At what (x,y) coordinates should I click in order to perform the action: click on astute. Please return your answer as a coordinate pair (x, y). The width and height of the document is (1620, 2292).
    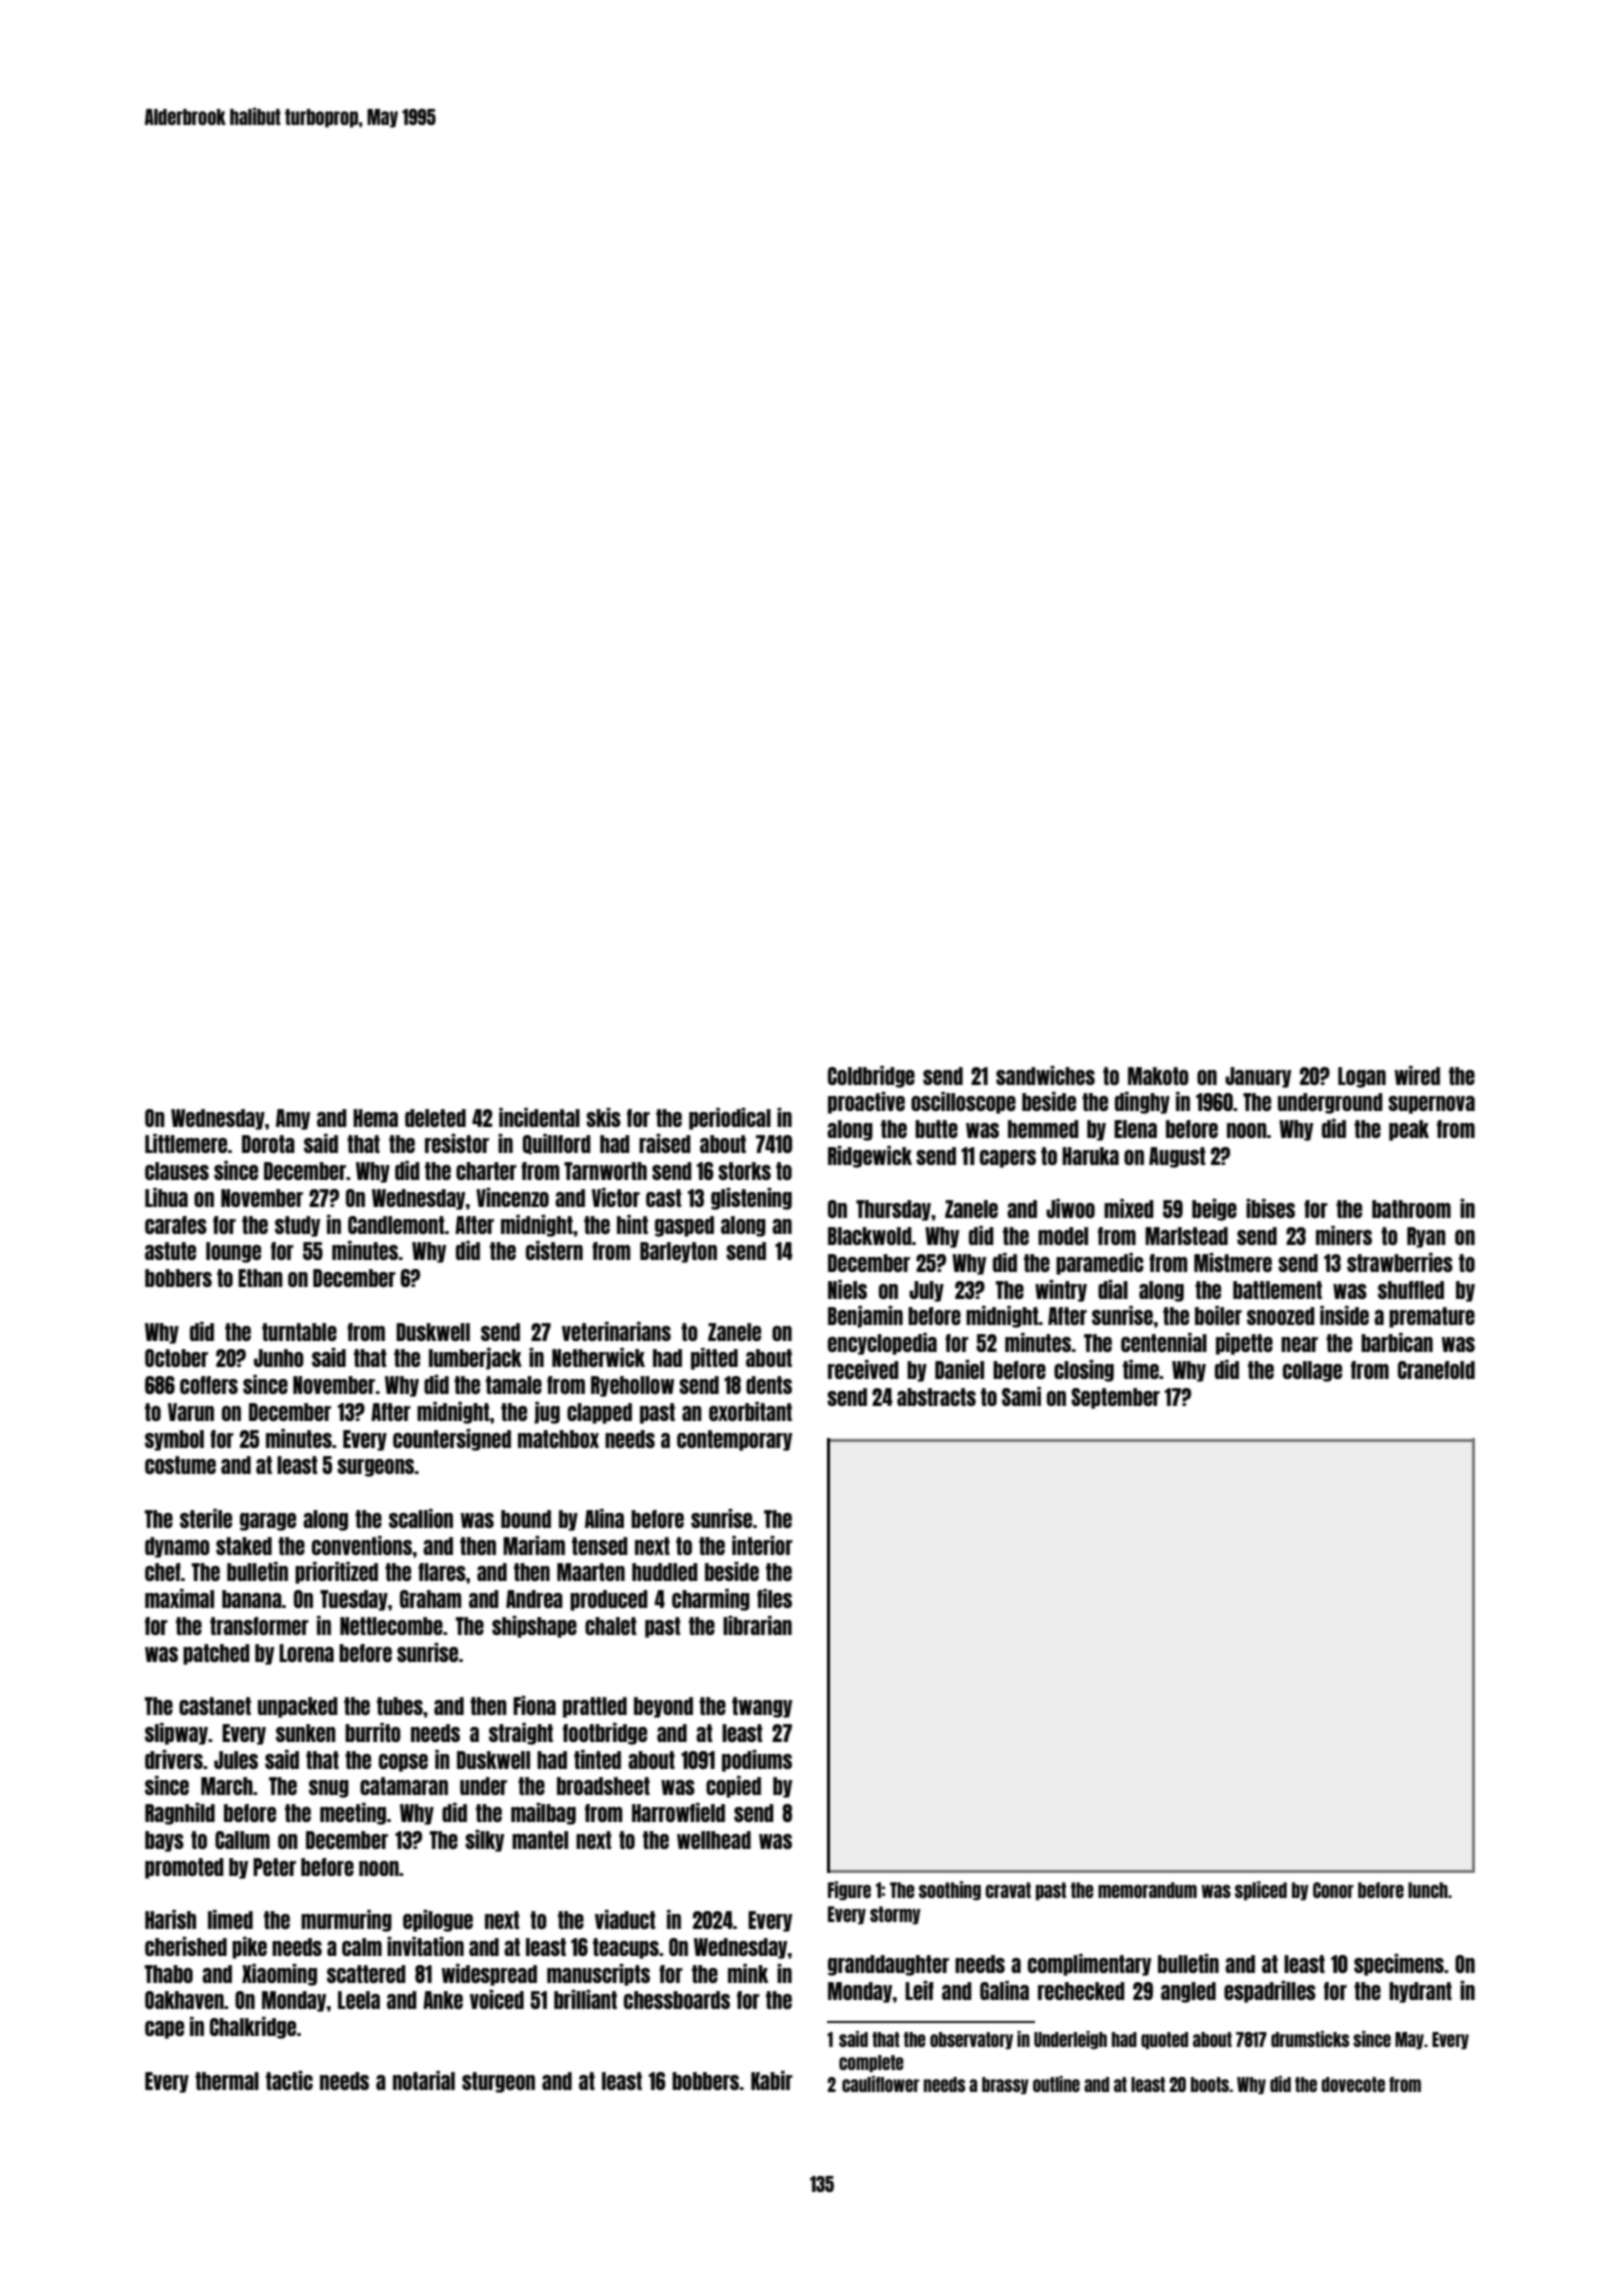
    Looking at the image, I should click on (170, 1251).
